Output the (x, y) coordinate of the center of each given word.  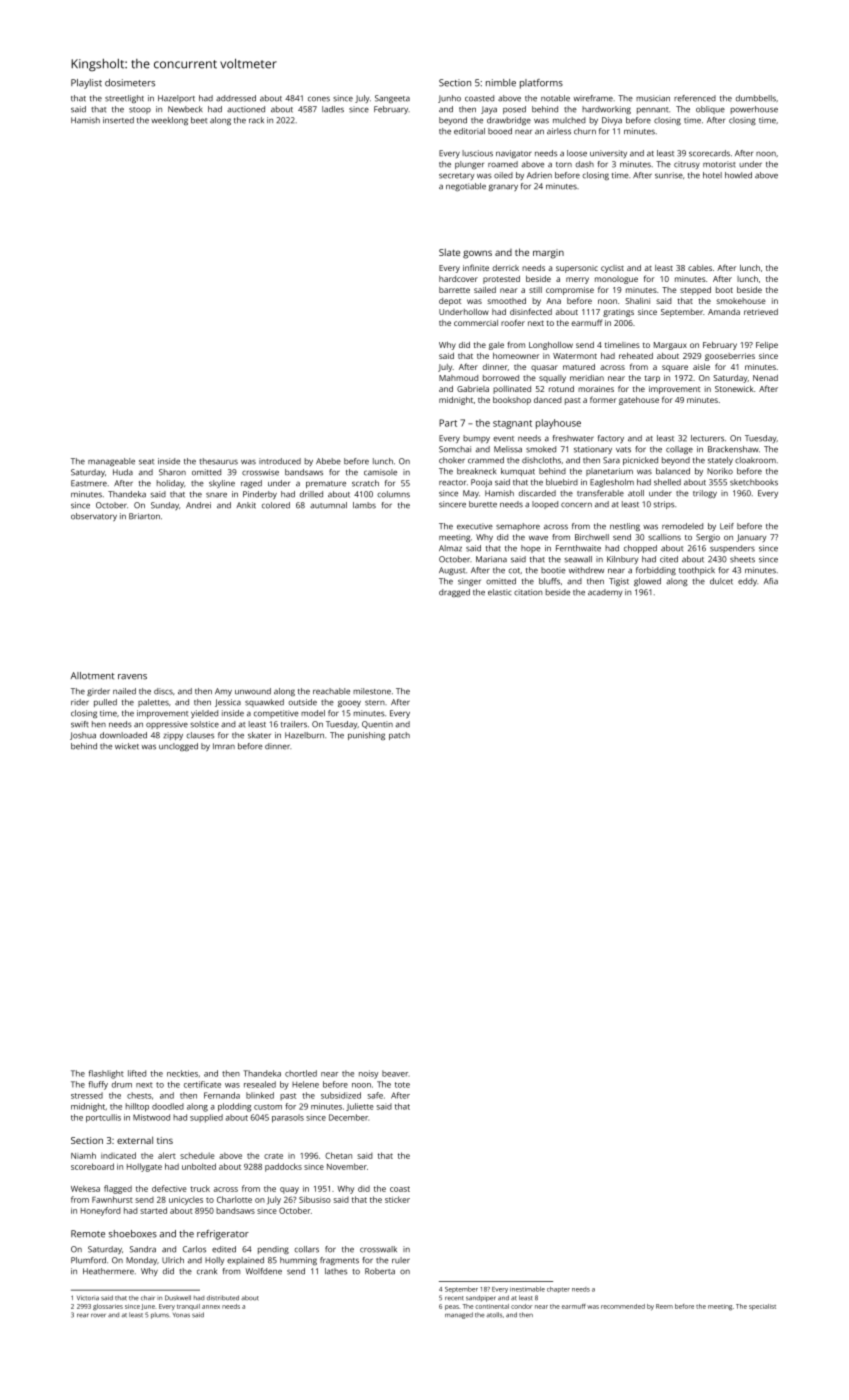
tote (402, 1085)
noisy (368, 1074)
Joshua (83, 736)
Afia (771, 581)
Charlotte (234, 1199)
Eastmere (89, 483)
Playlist (86, 84)
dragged (454, 593)
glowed (647, 582)
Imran (224, 746)
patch (399, 736)
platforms (541, 84)
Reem (664, 1306)
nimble (501, 83)
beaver (395, 1073)
